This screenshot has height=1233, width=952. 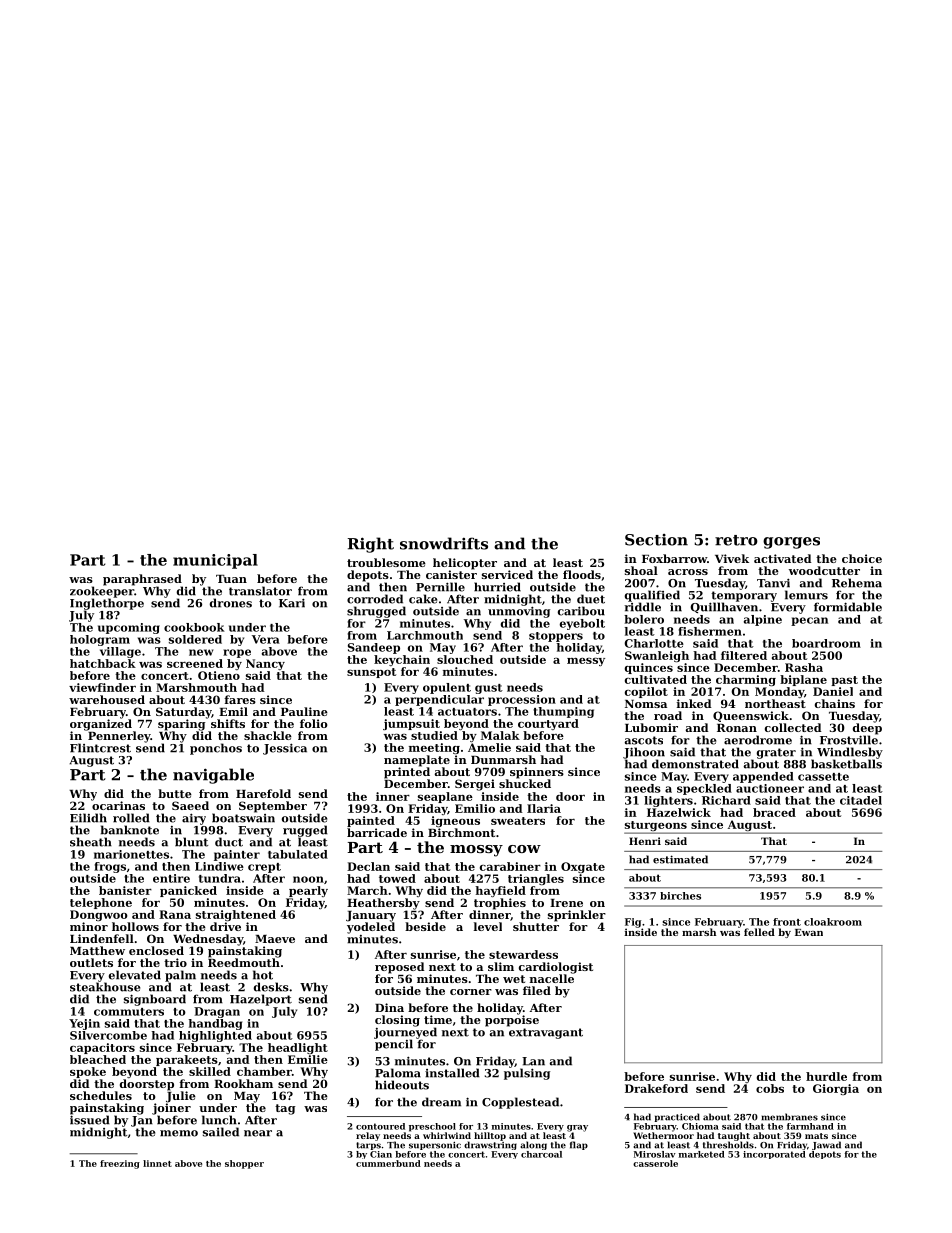 What do you see at coordinates (215, 561) in the screenshot?
I see `municipal` at bounding box center [215, 561].
